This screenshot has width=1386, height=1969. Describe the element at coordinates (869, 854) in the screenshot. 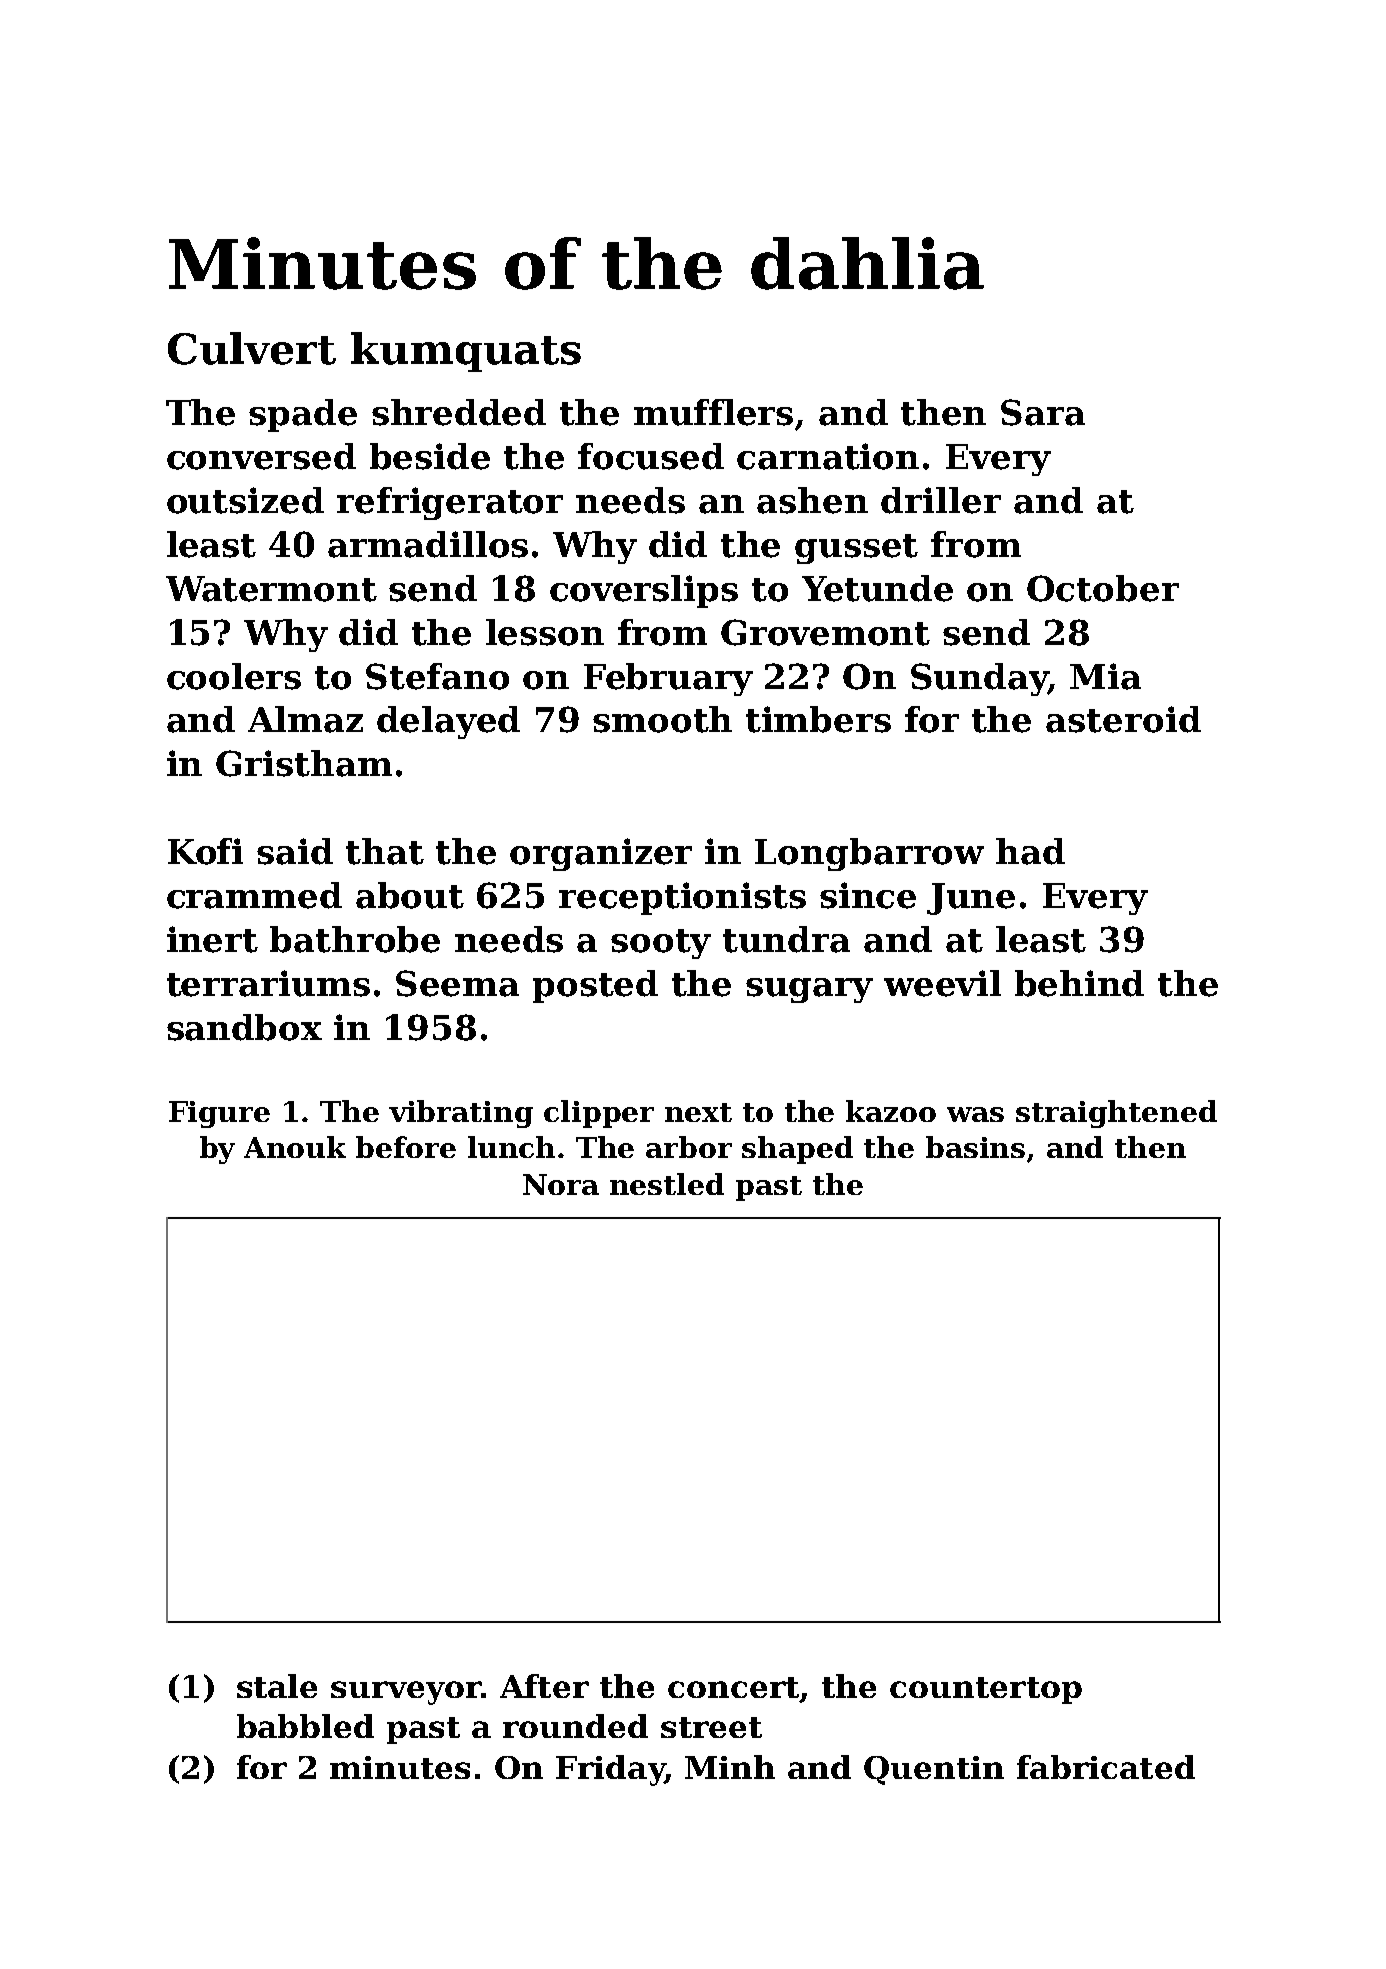

I see `Longbarrow` at that location.
